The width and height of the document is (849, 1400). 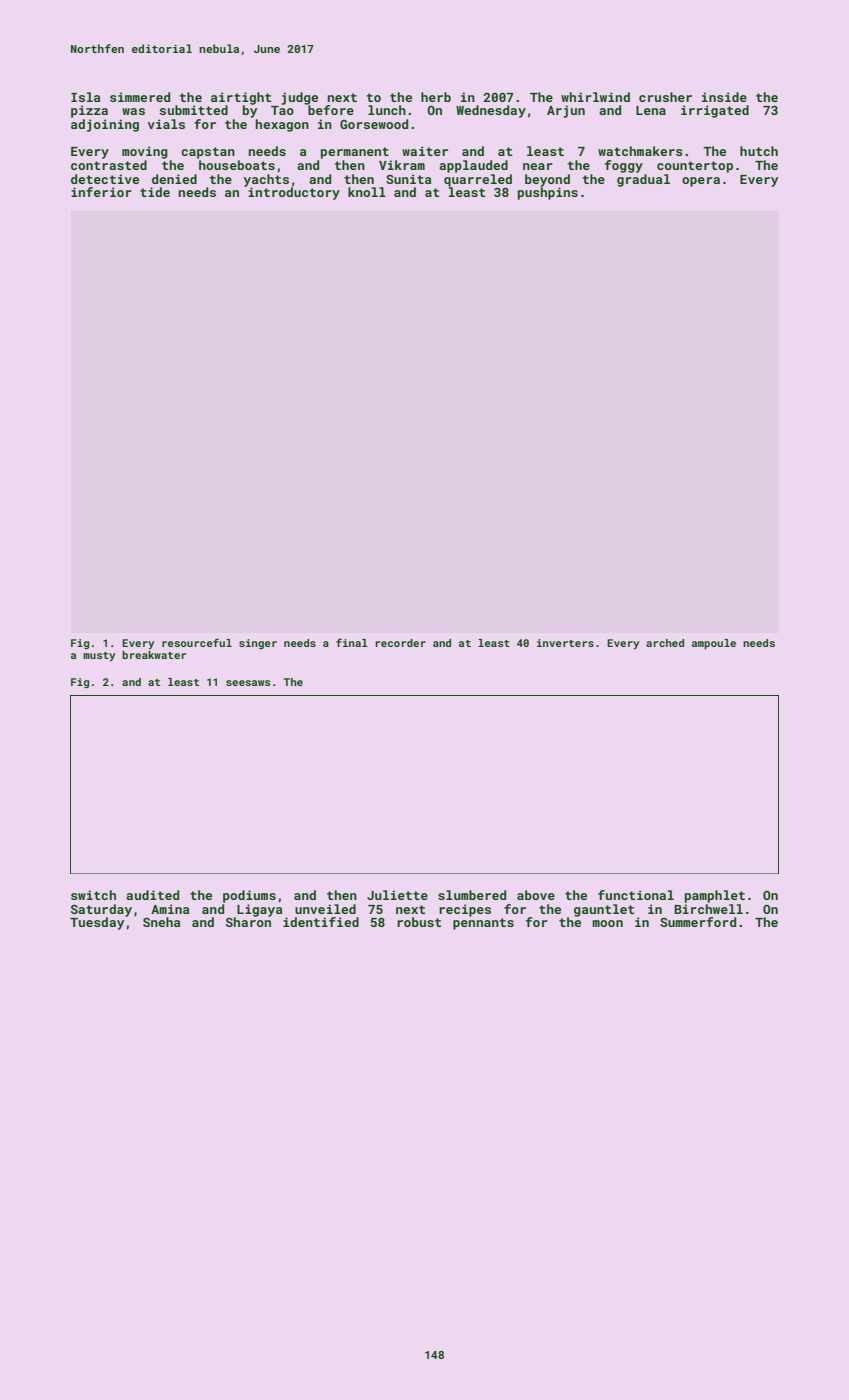 I want to click on final, so click(x=352, y=642).
